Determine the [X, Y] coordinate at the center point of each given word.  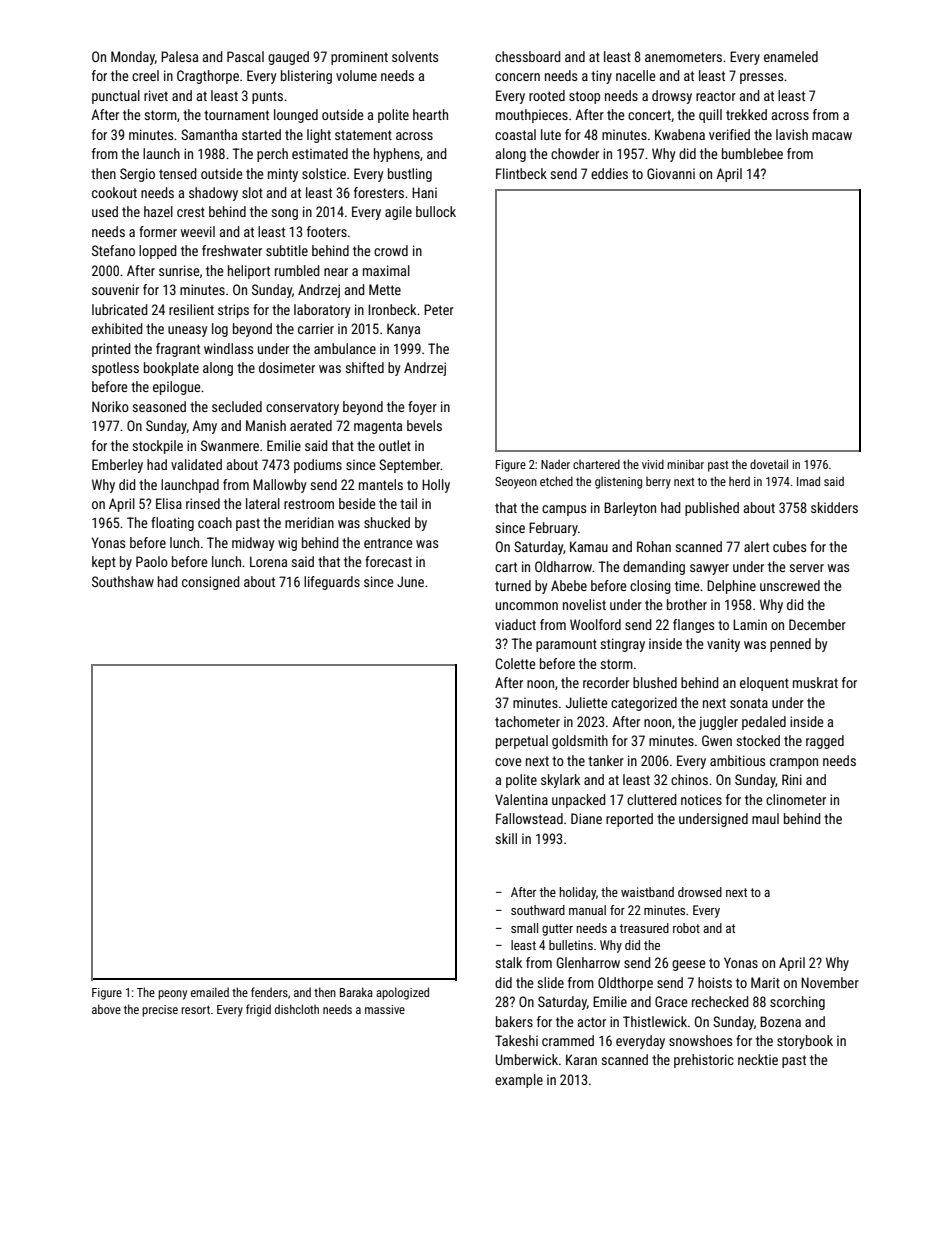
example [519, 1081]
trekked [746, 114]
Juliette [587, 702]
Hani [424, 192]
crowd [391, 250]
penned [790, 645]
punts [267, 97]
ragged [825, 742]
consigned [211, 583]
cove [508, 762]
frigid [258, 1010]
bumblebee [752, 153]
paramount [566, 645]
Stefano [113, 250]
